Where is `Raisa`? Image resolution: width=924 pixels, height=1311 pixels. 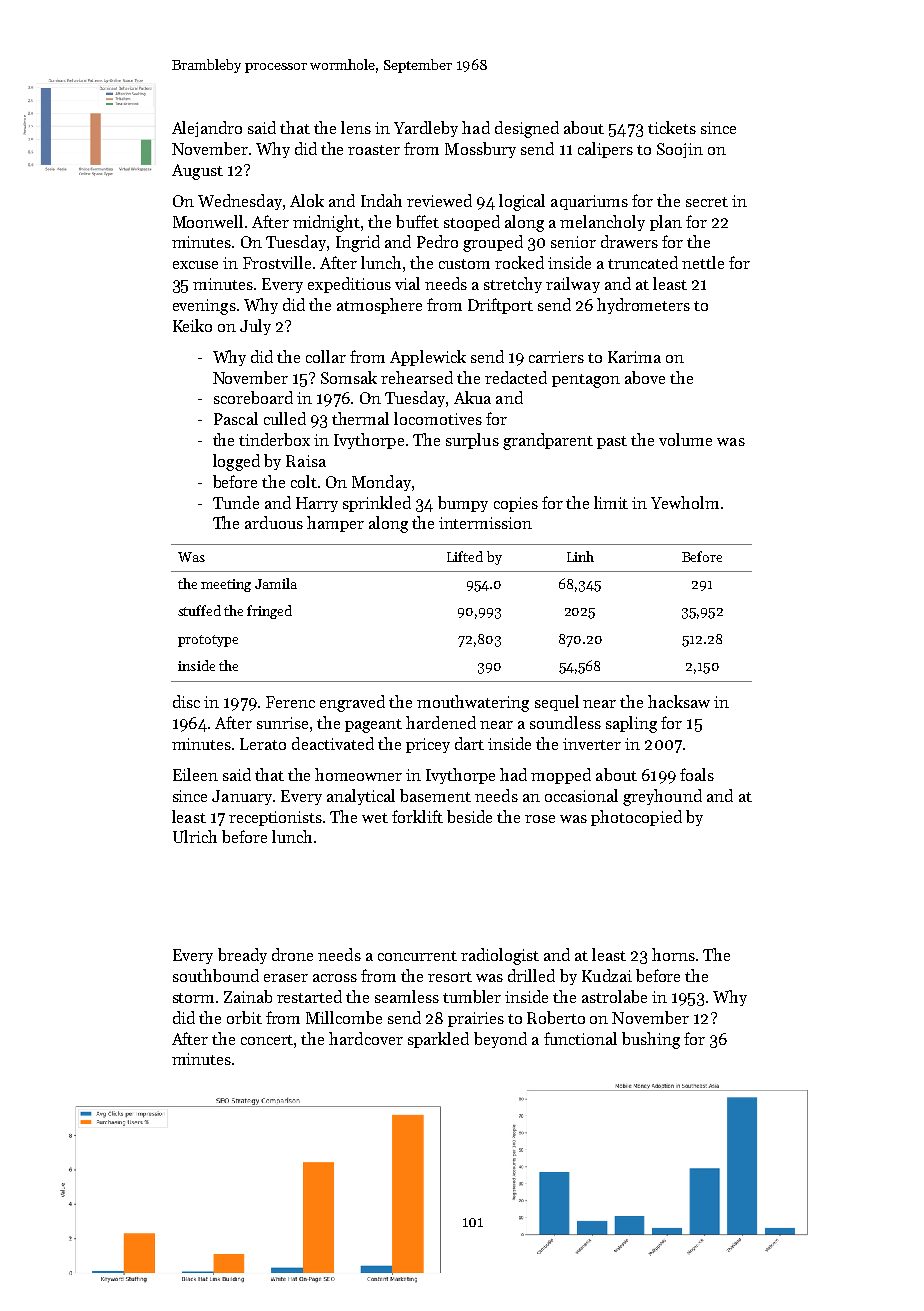 Raisa is located at coordinates (306, 461).
